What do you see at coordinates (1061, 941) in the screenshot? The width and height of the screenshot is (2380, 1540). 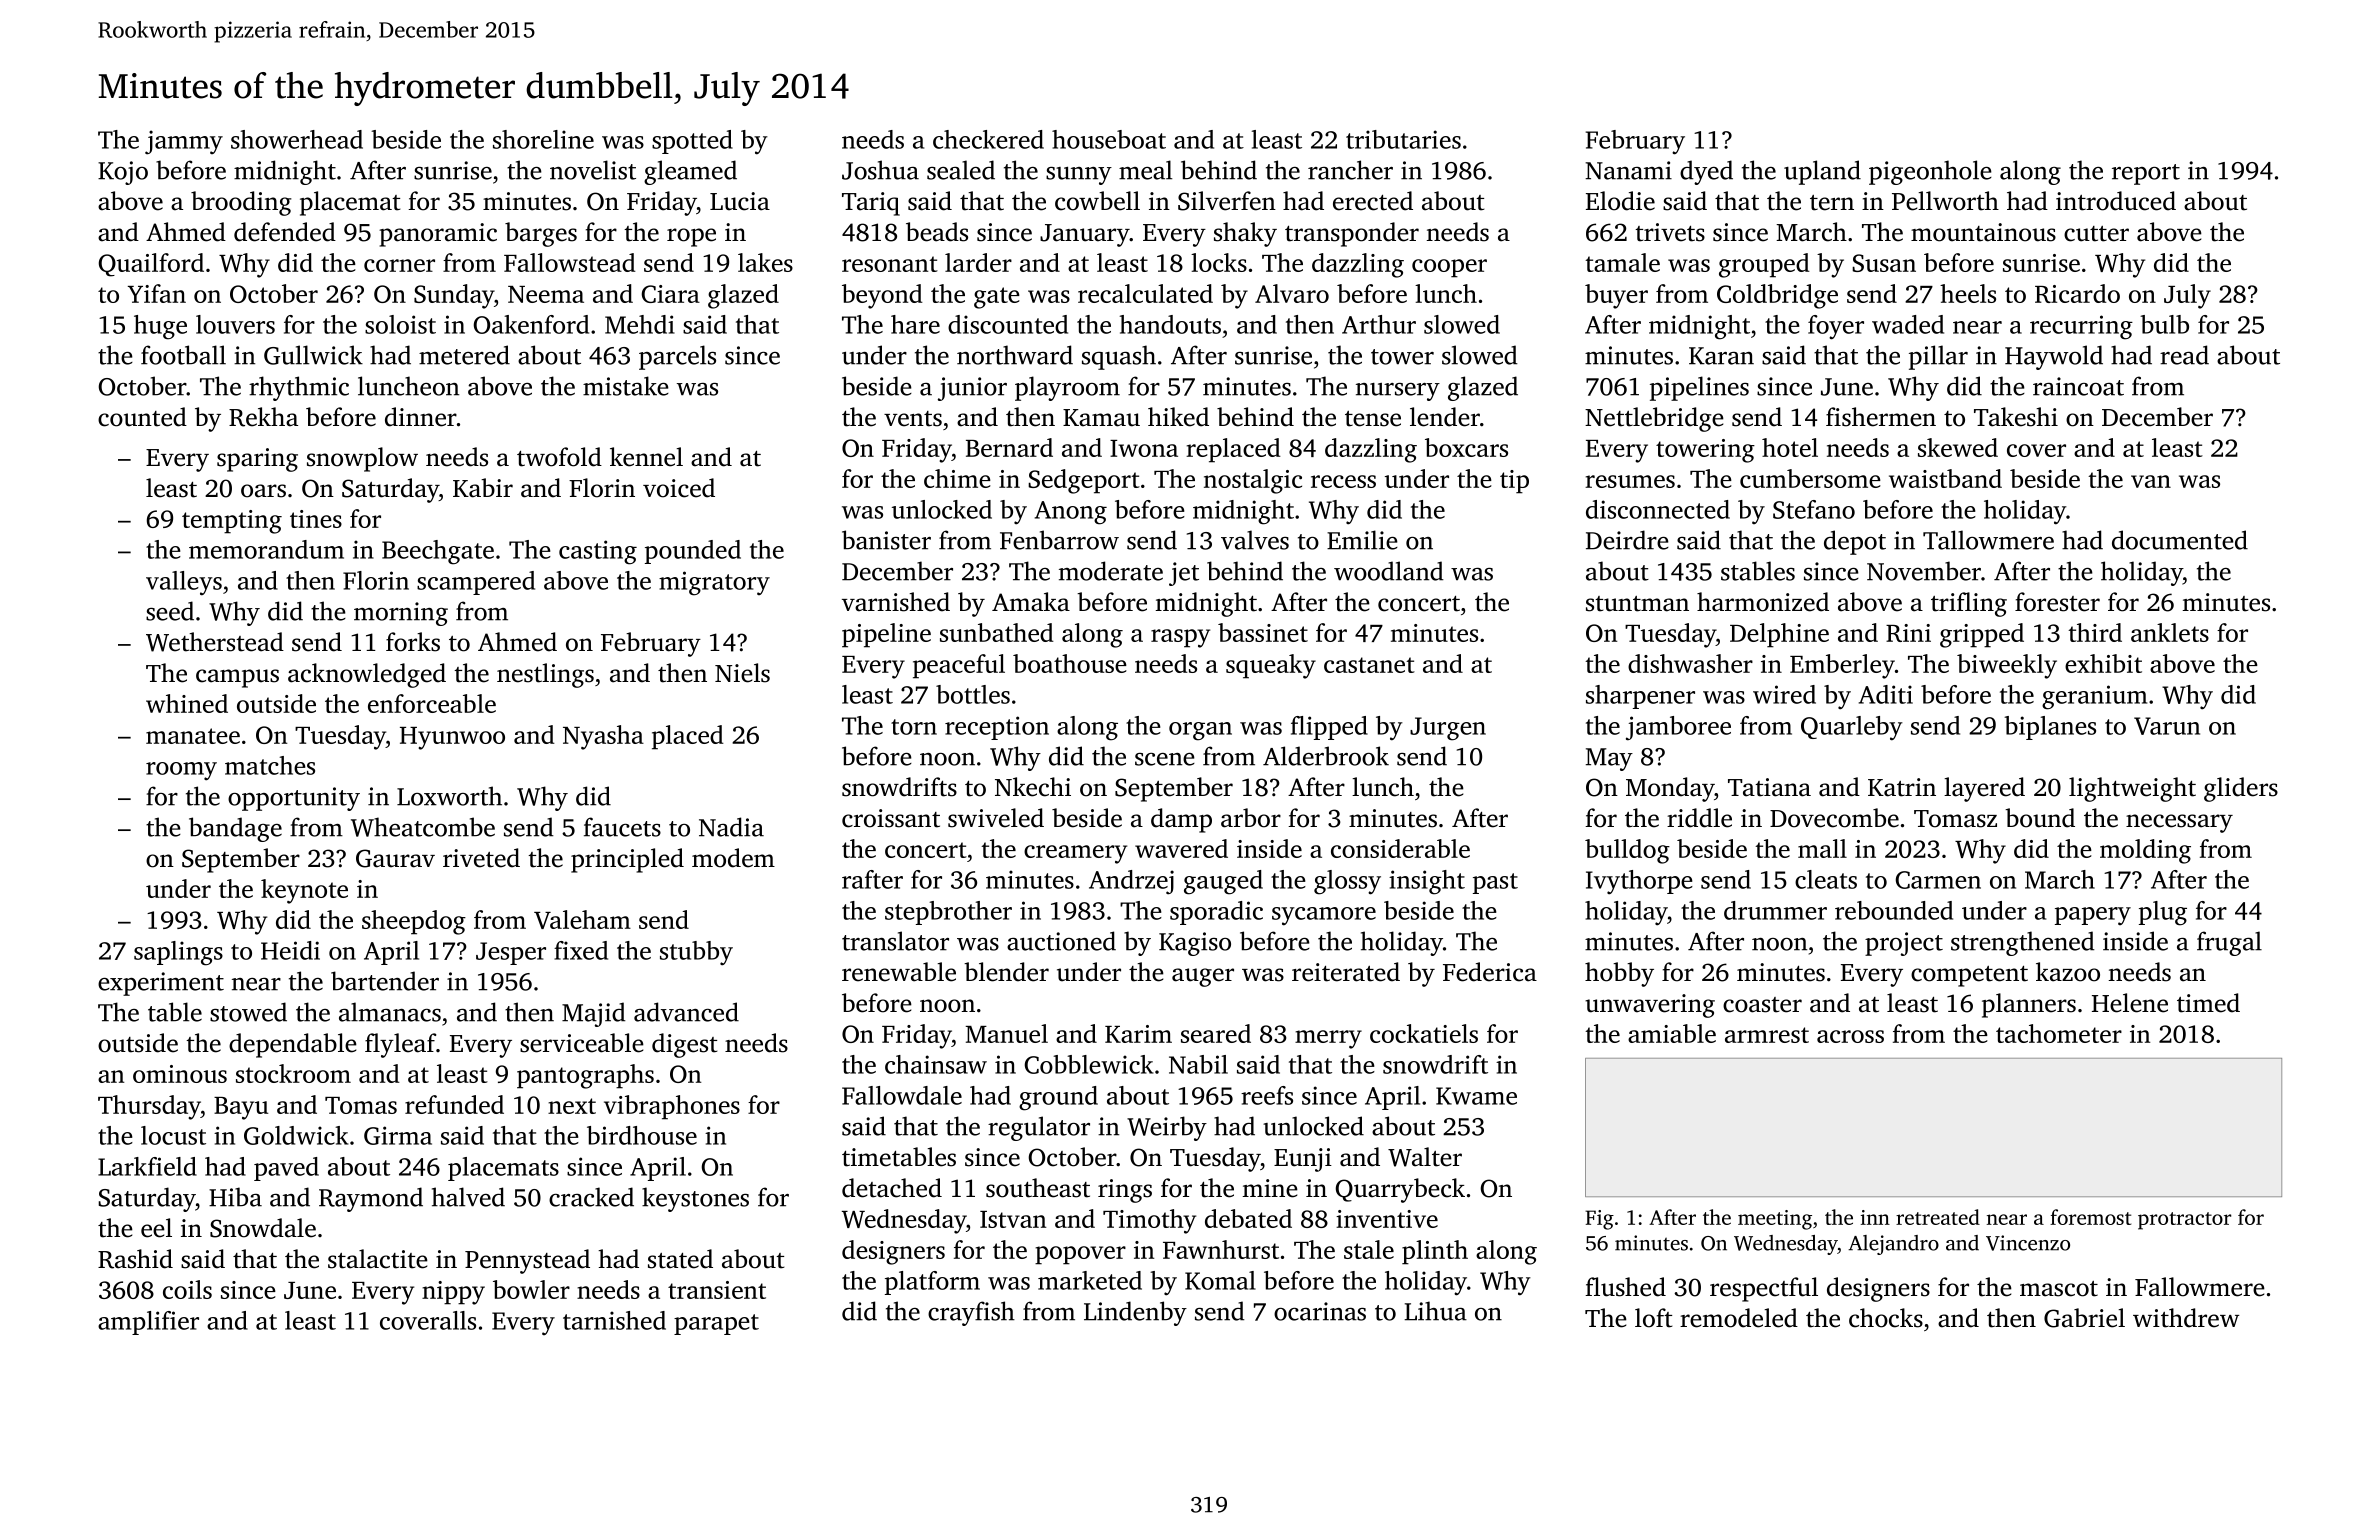 I see `auctioned` at bounding box center [1061, 941].
